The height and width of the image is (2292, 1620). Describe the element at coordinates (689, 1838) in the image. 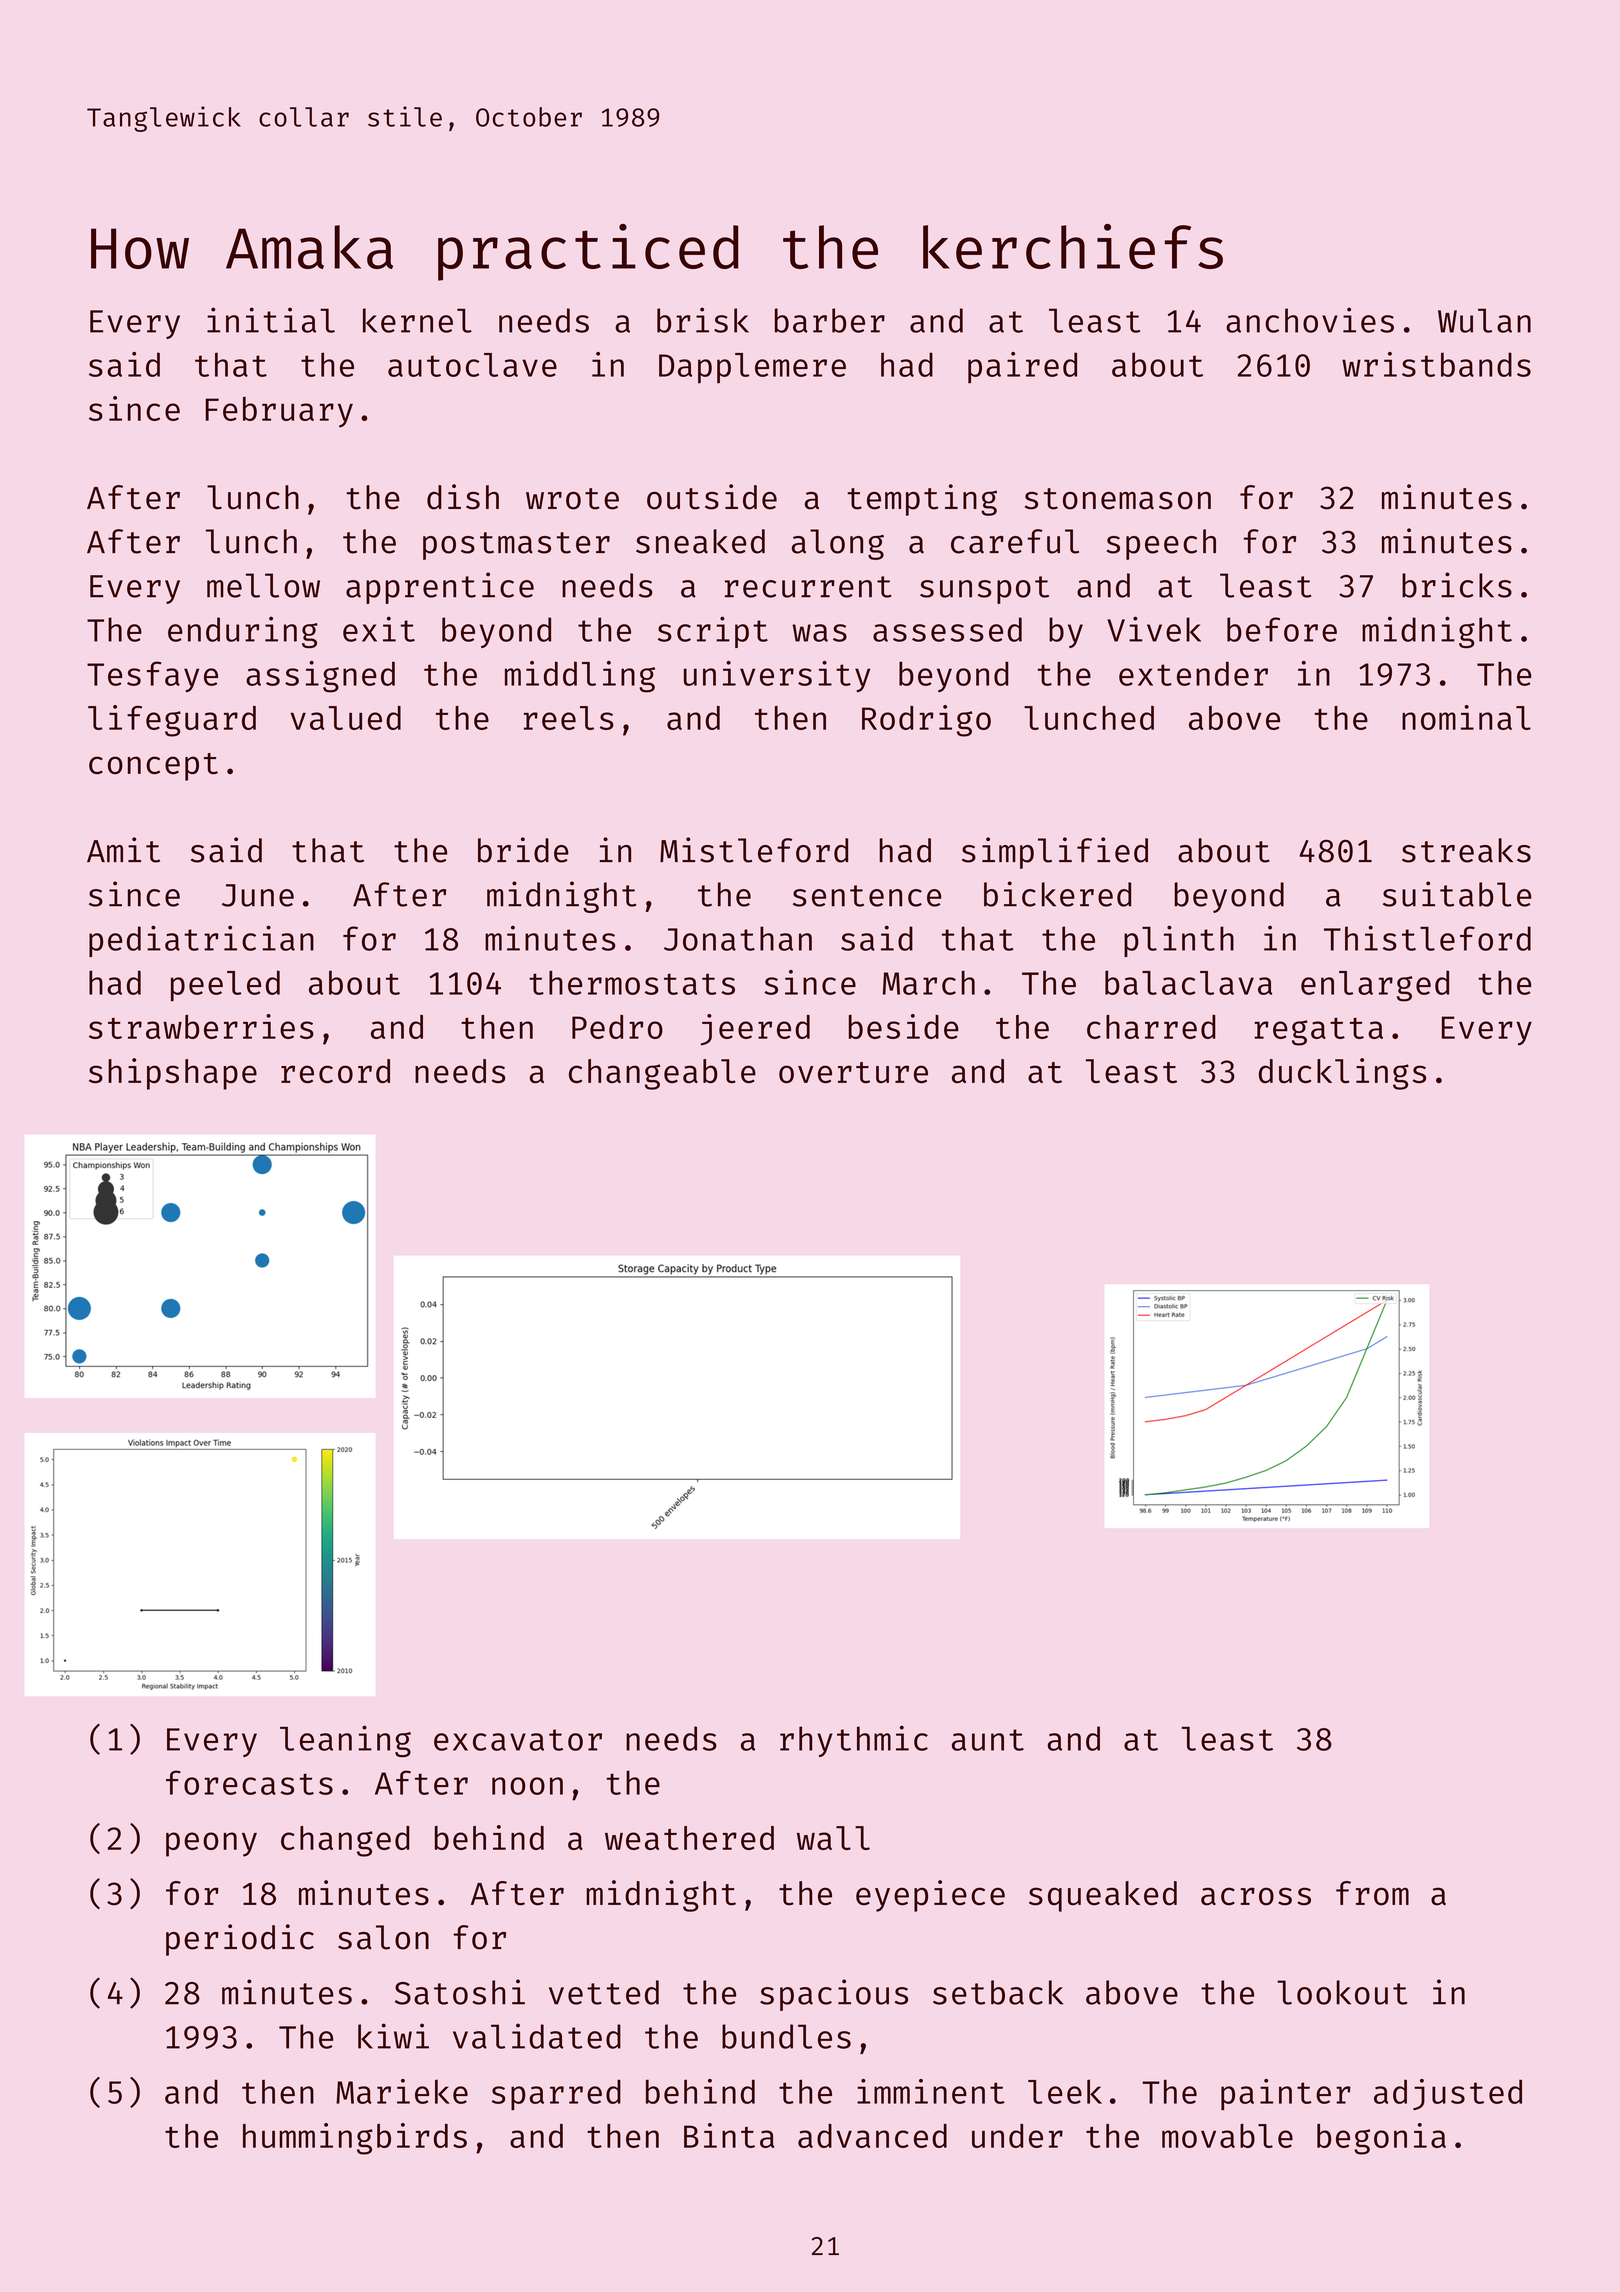

I see `weathered` at that location.
